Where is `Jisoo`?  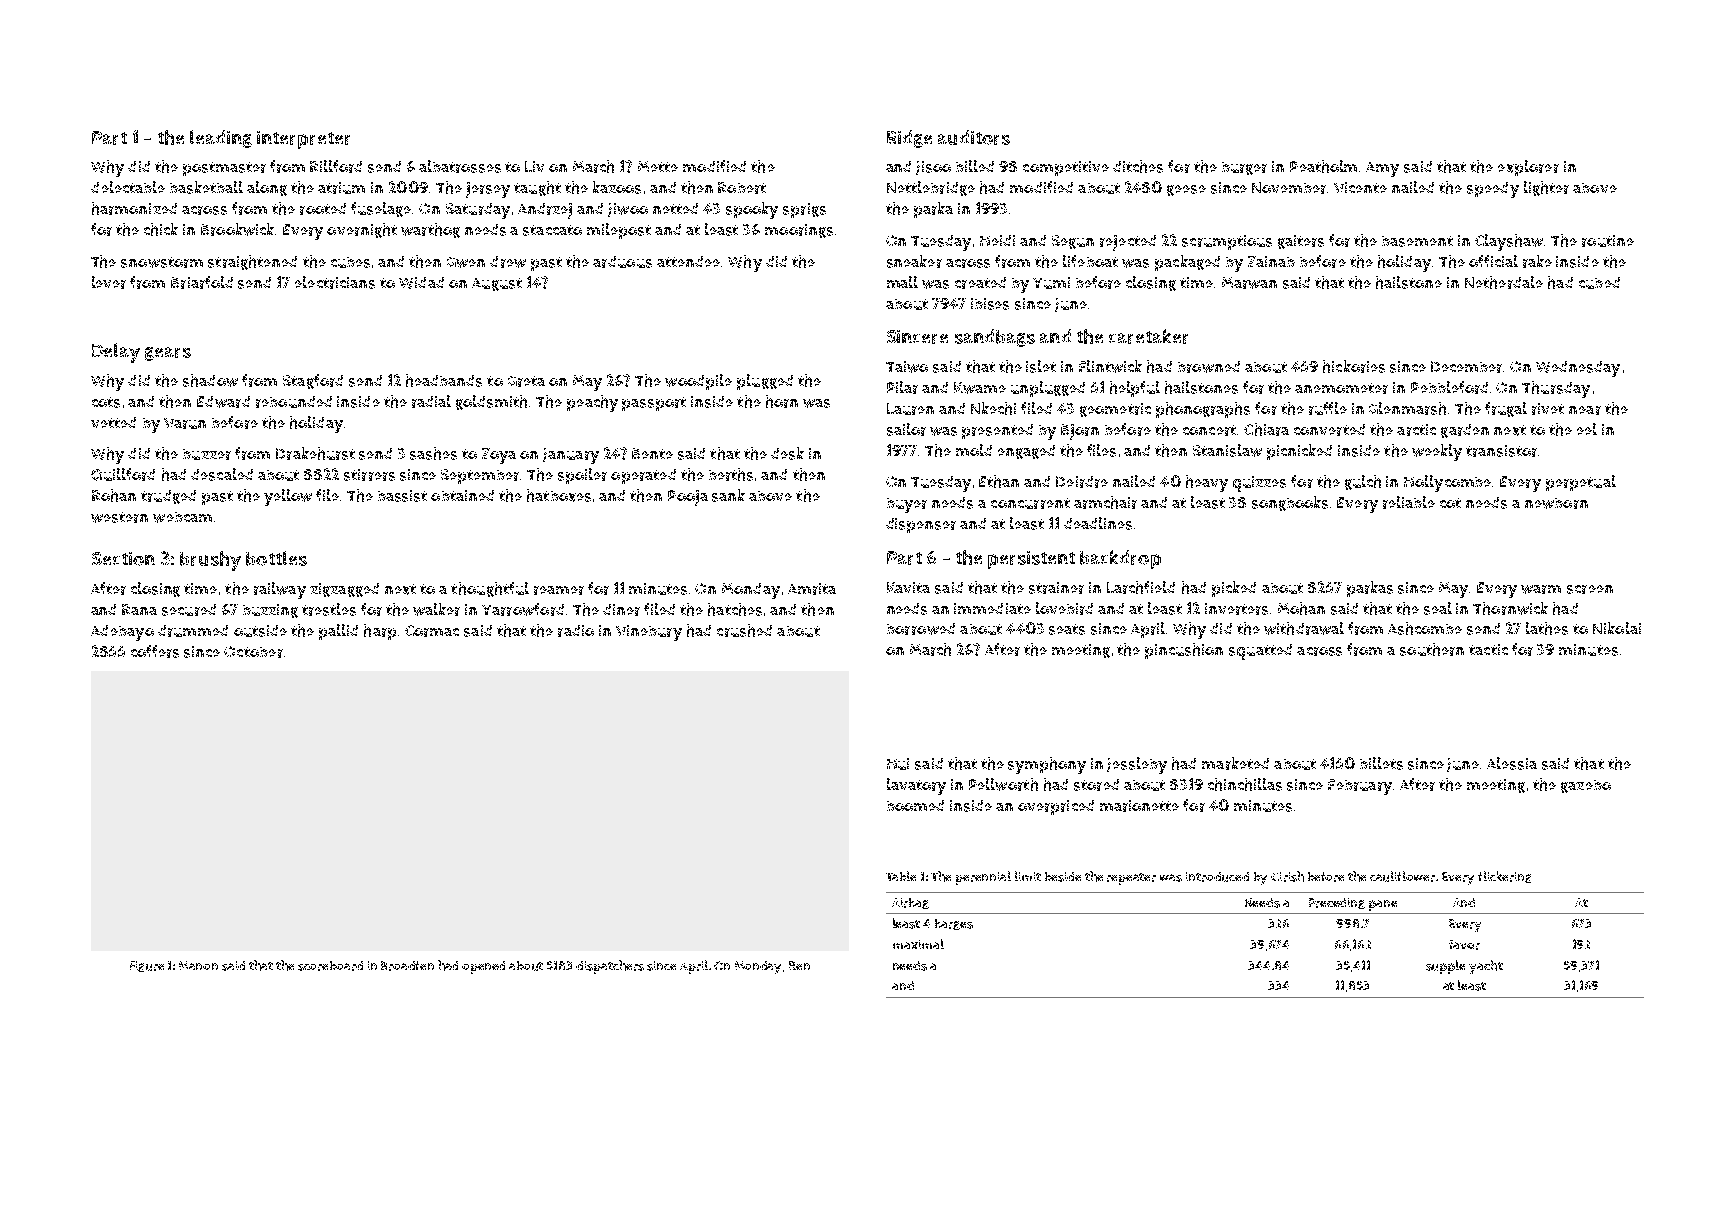
Jisoo is located at coordinates (933, 168).
